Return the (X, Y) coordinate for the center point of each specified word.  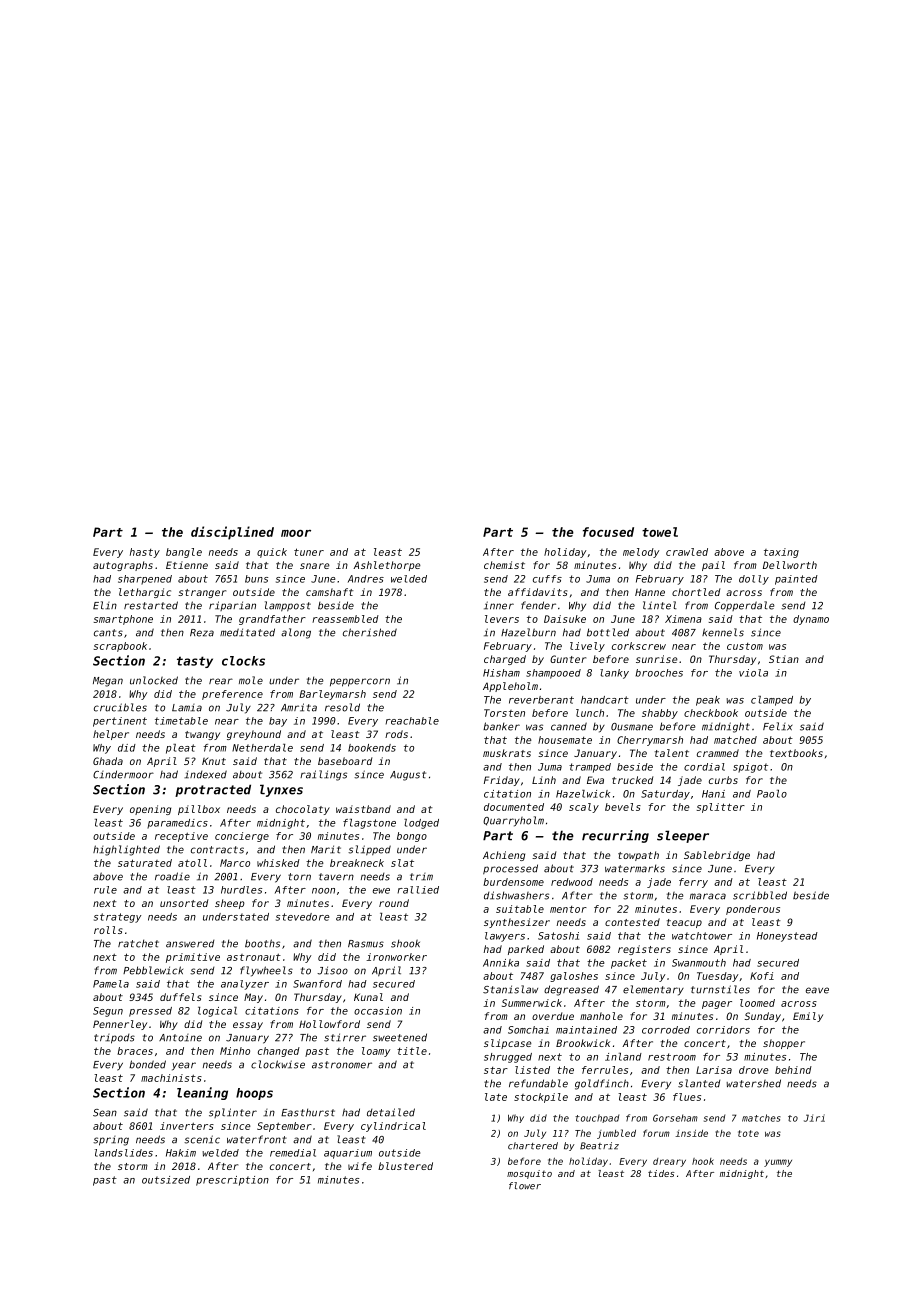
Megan (108, 682)
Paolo (772, 794)
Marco (235, 863)
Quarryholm (513, 821)
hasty (145, 553)
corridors (723, 1030)
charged (505, 660)
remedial (293, 1153)
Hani (713, 794)
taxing (781, 553)
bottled (608, 632)
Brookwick (583, 1043)
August (408, 776)
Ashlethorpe (387, 566)
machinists (171, 1078)
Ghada (108, 761)
